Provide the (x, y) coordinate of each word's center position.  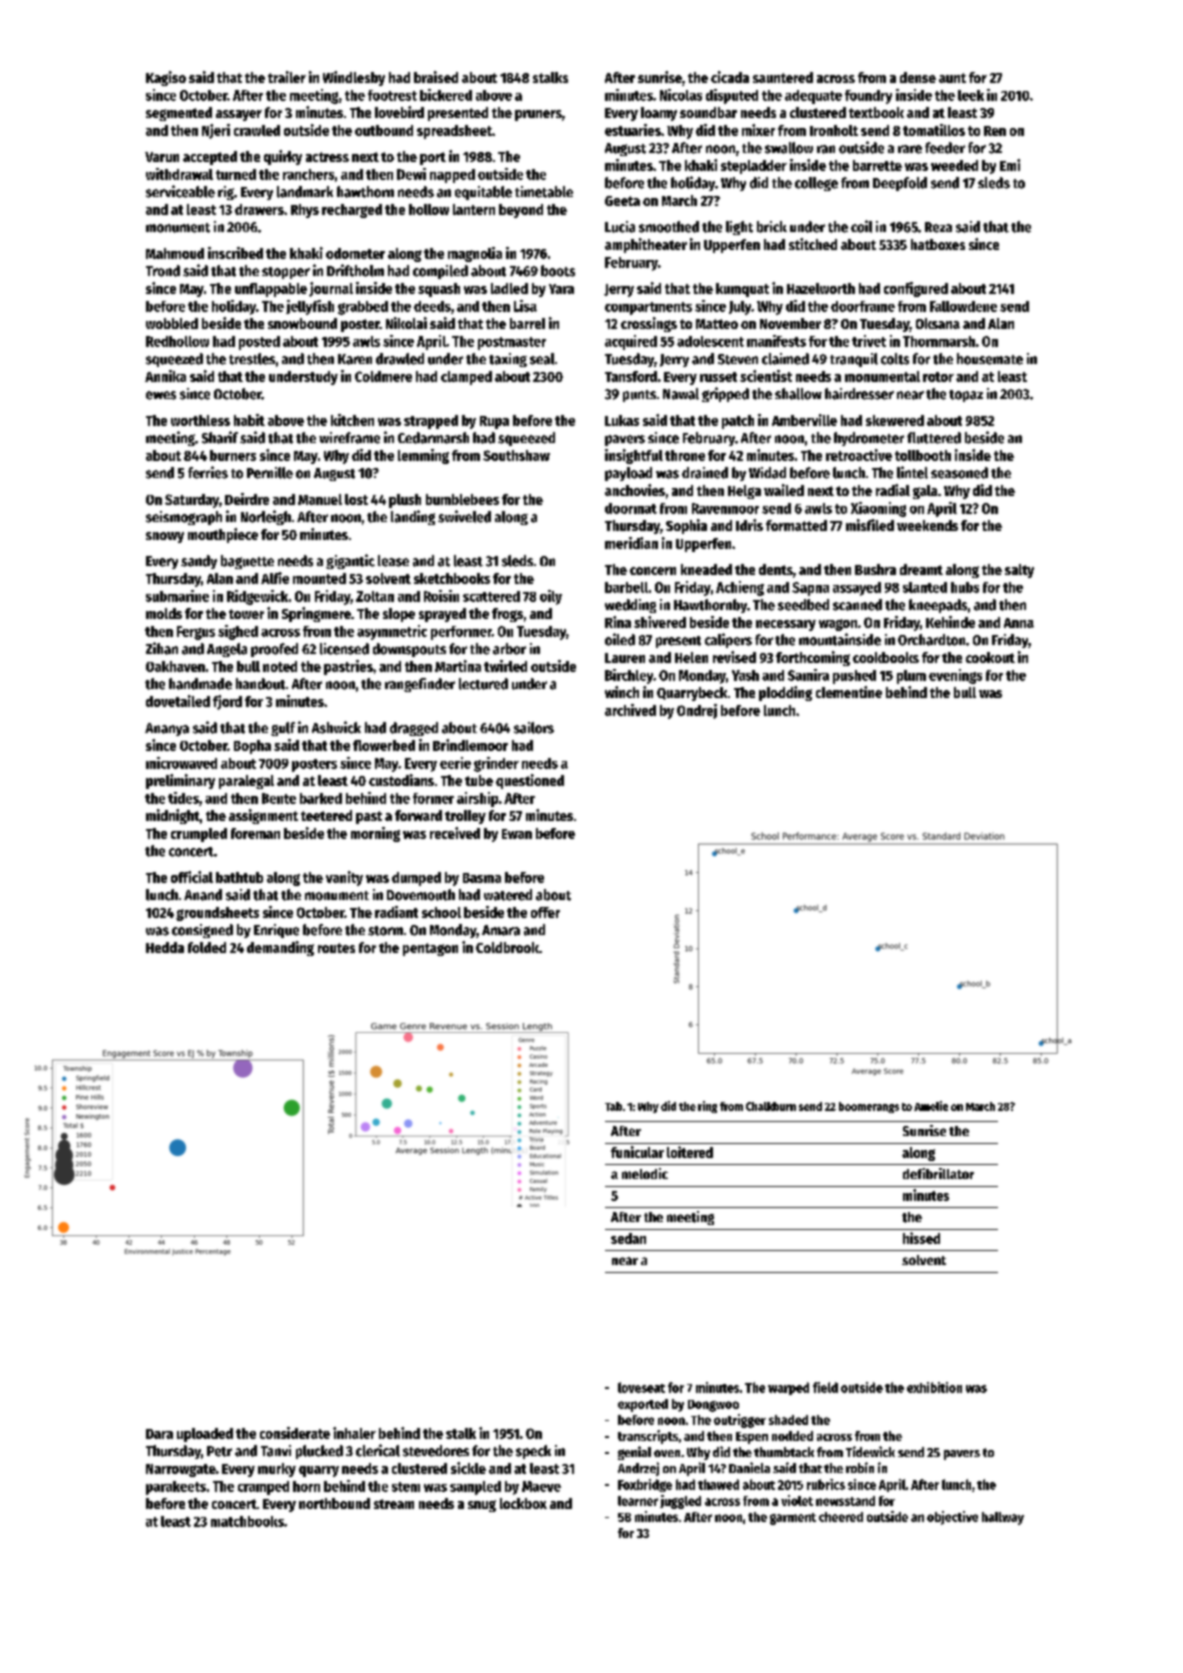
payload (628, 474)
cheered (841, 1517)
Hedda (165, 947)
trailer (287, 77)
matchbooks (247, 1521)
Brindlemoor (470, 745)
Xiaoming (878, 509)
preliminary (180, 781)
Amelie (931, 1106)
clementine (849, 692)
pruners (538, 115)
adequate (813, 97)
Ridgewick (257, 597)
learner (638, 1501)
